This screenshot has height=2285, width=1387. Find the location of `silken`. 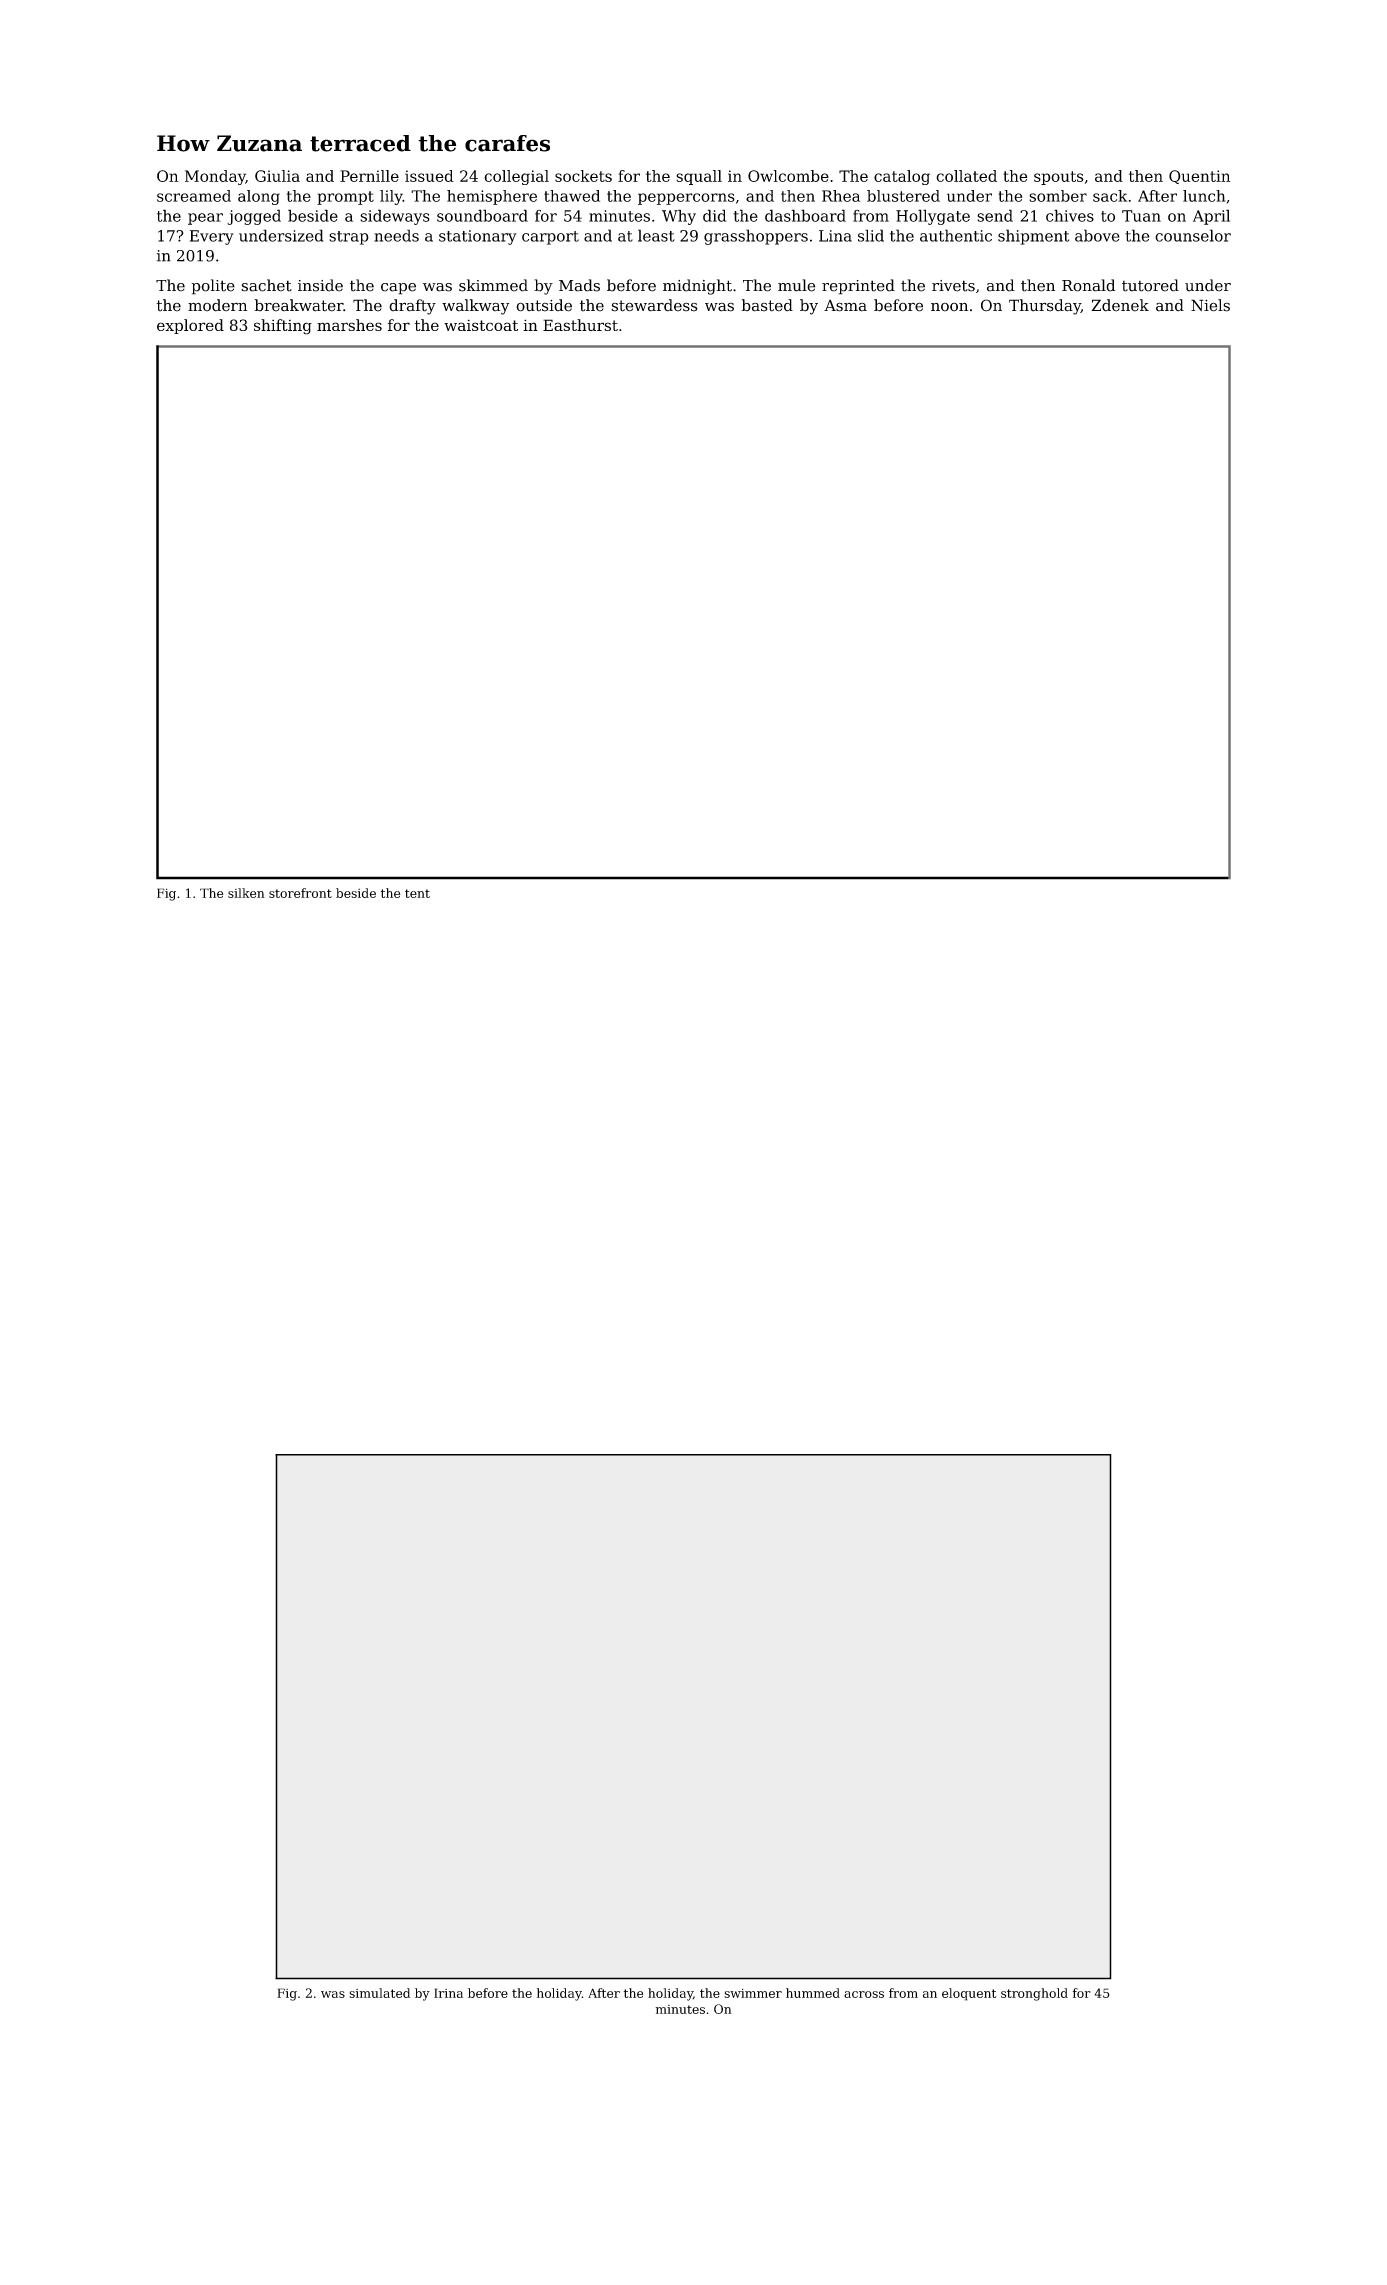

silken is located at coordinates (246, 893).
